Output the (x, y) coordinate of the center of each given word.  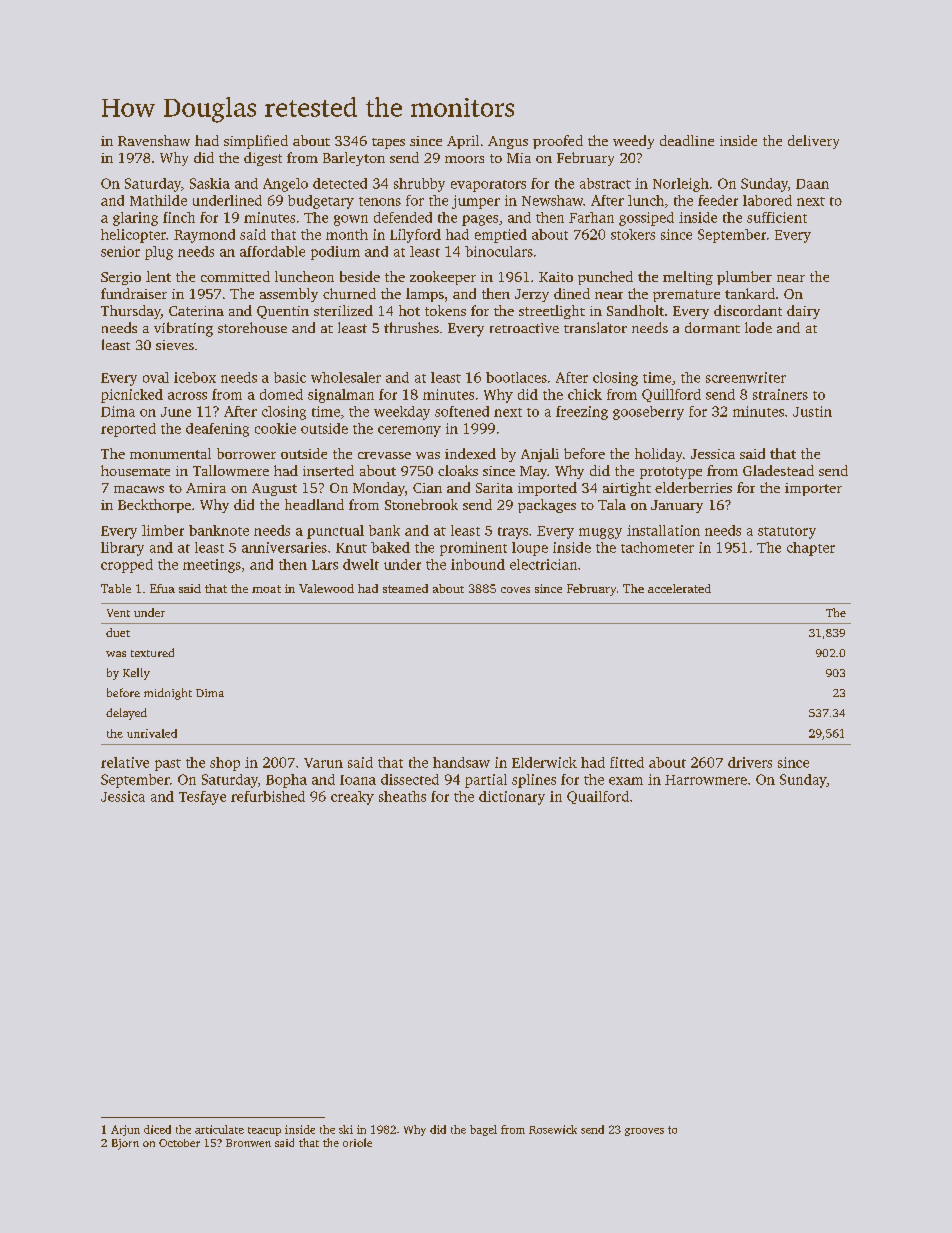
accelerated (679, 588)
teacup (264, 1131)
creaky (352, 798)
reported (128, 430)
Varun (323, 763)
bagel (483, 1130)
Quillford (671, 395)
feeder (718, 200)
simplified (256, 142)
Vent (118, 613)
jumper (476, 202)
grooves (644, 1132)
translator (595, 327)
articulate (219, 1129)
